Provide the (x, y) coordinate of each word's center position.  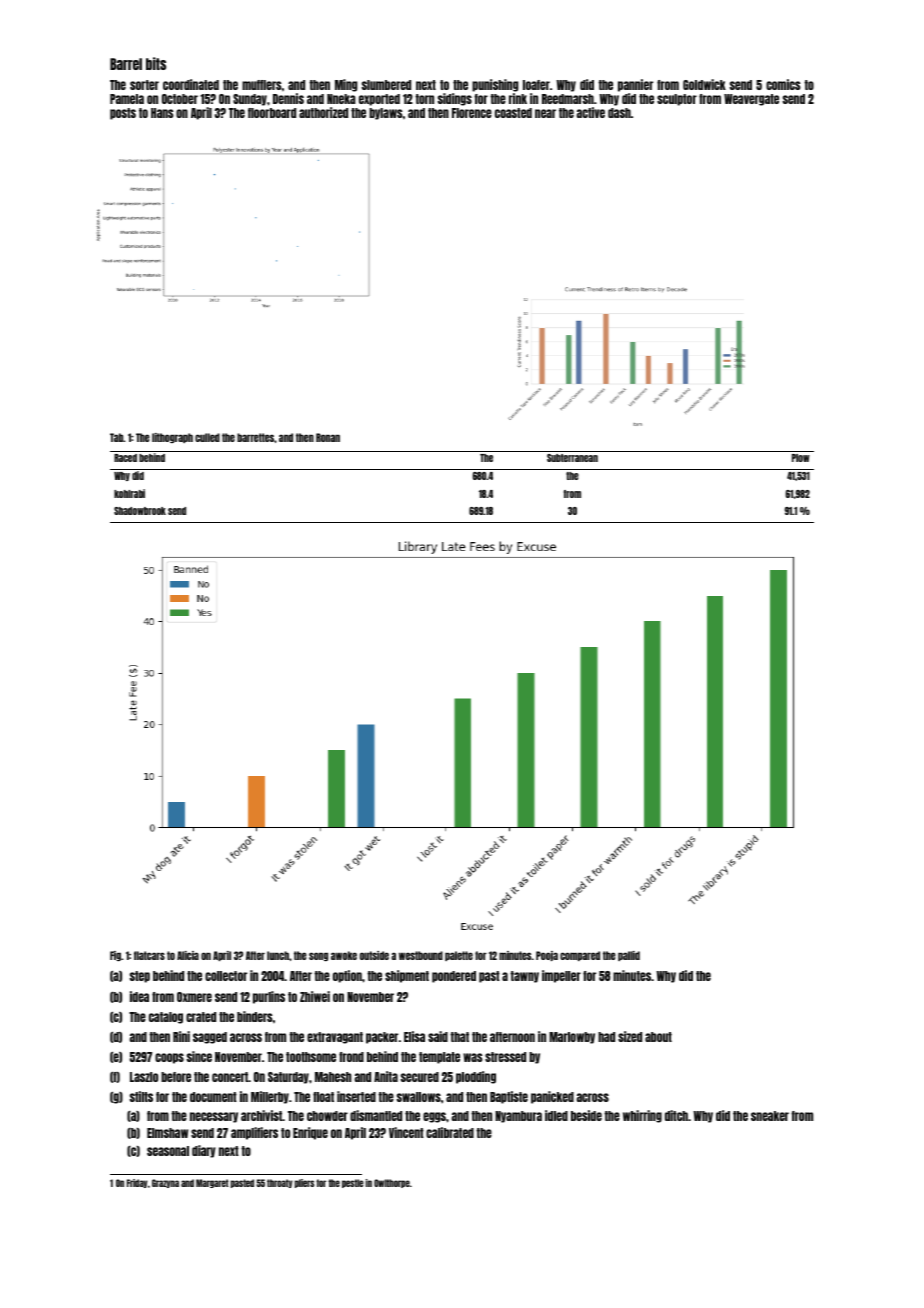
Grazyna (165, 1183)
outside (374, 955)
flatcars (149, 955)
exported (379, 100)
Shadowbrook (140, 511)
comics (783, 84)
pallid (629, 956)
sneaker (770, 1116)
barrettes (255, 437)
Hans (162, 113)
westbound (421, 955)
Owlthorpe (392, 1183)
